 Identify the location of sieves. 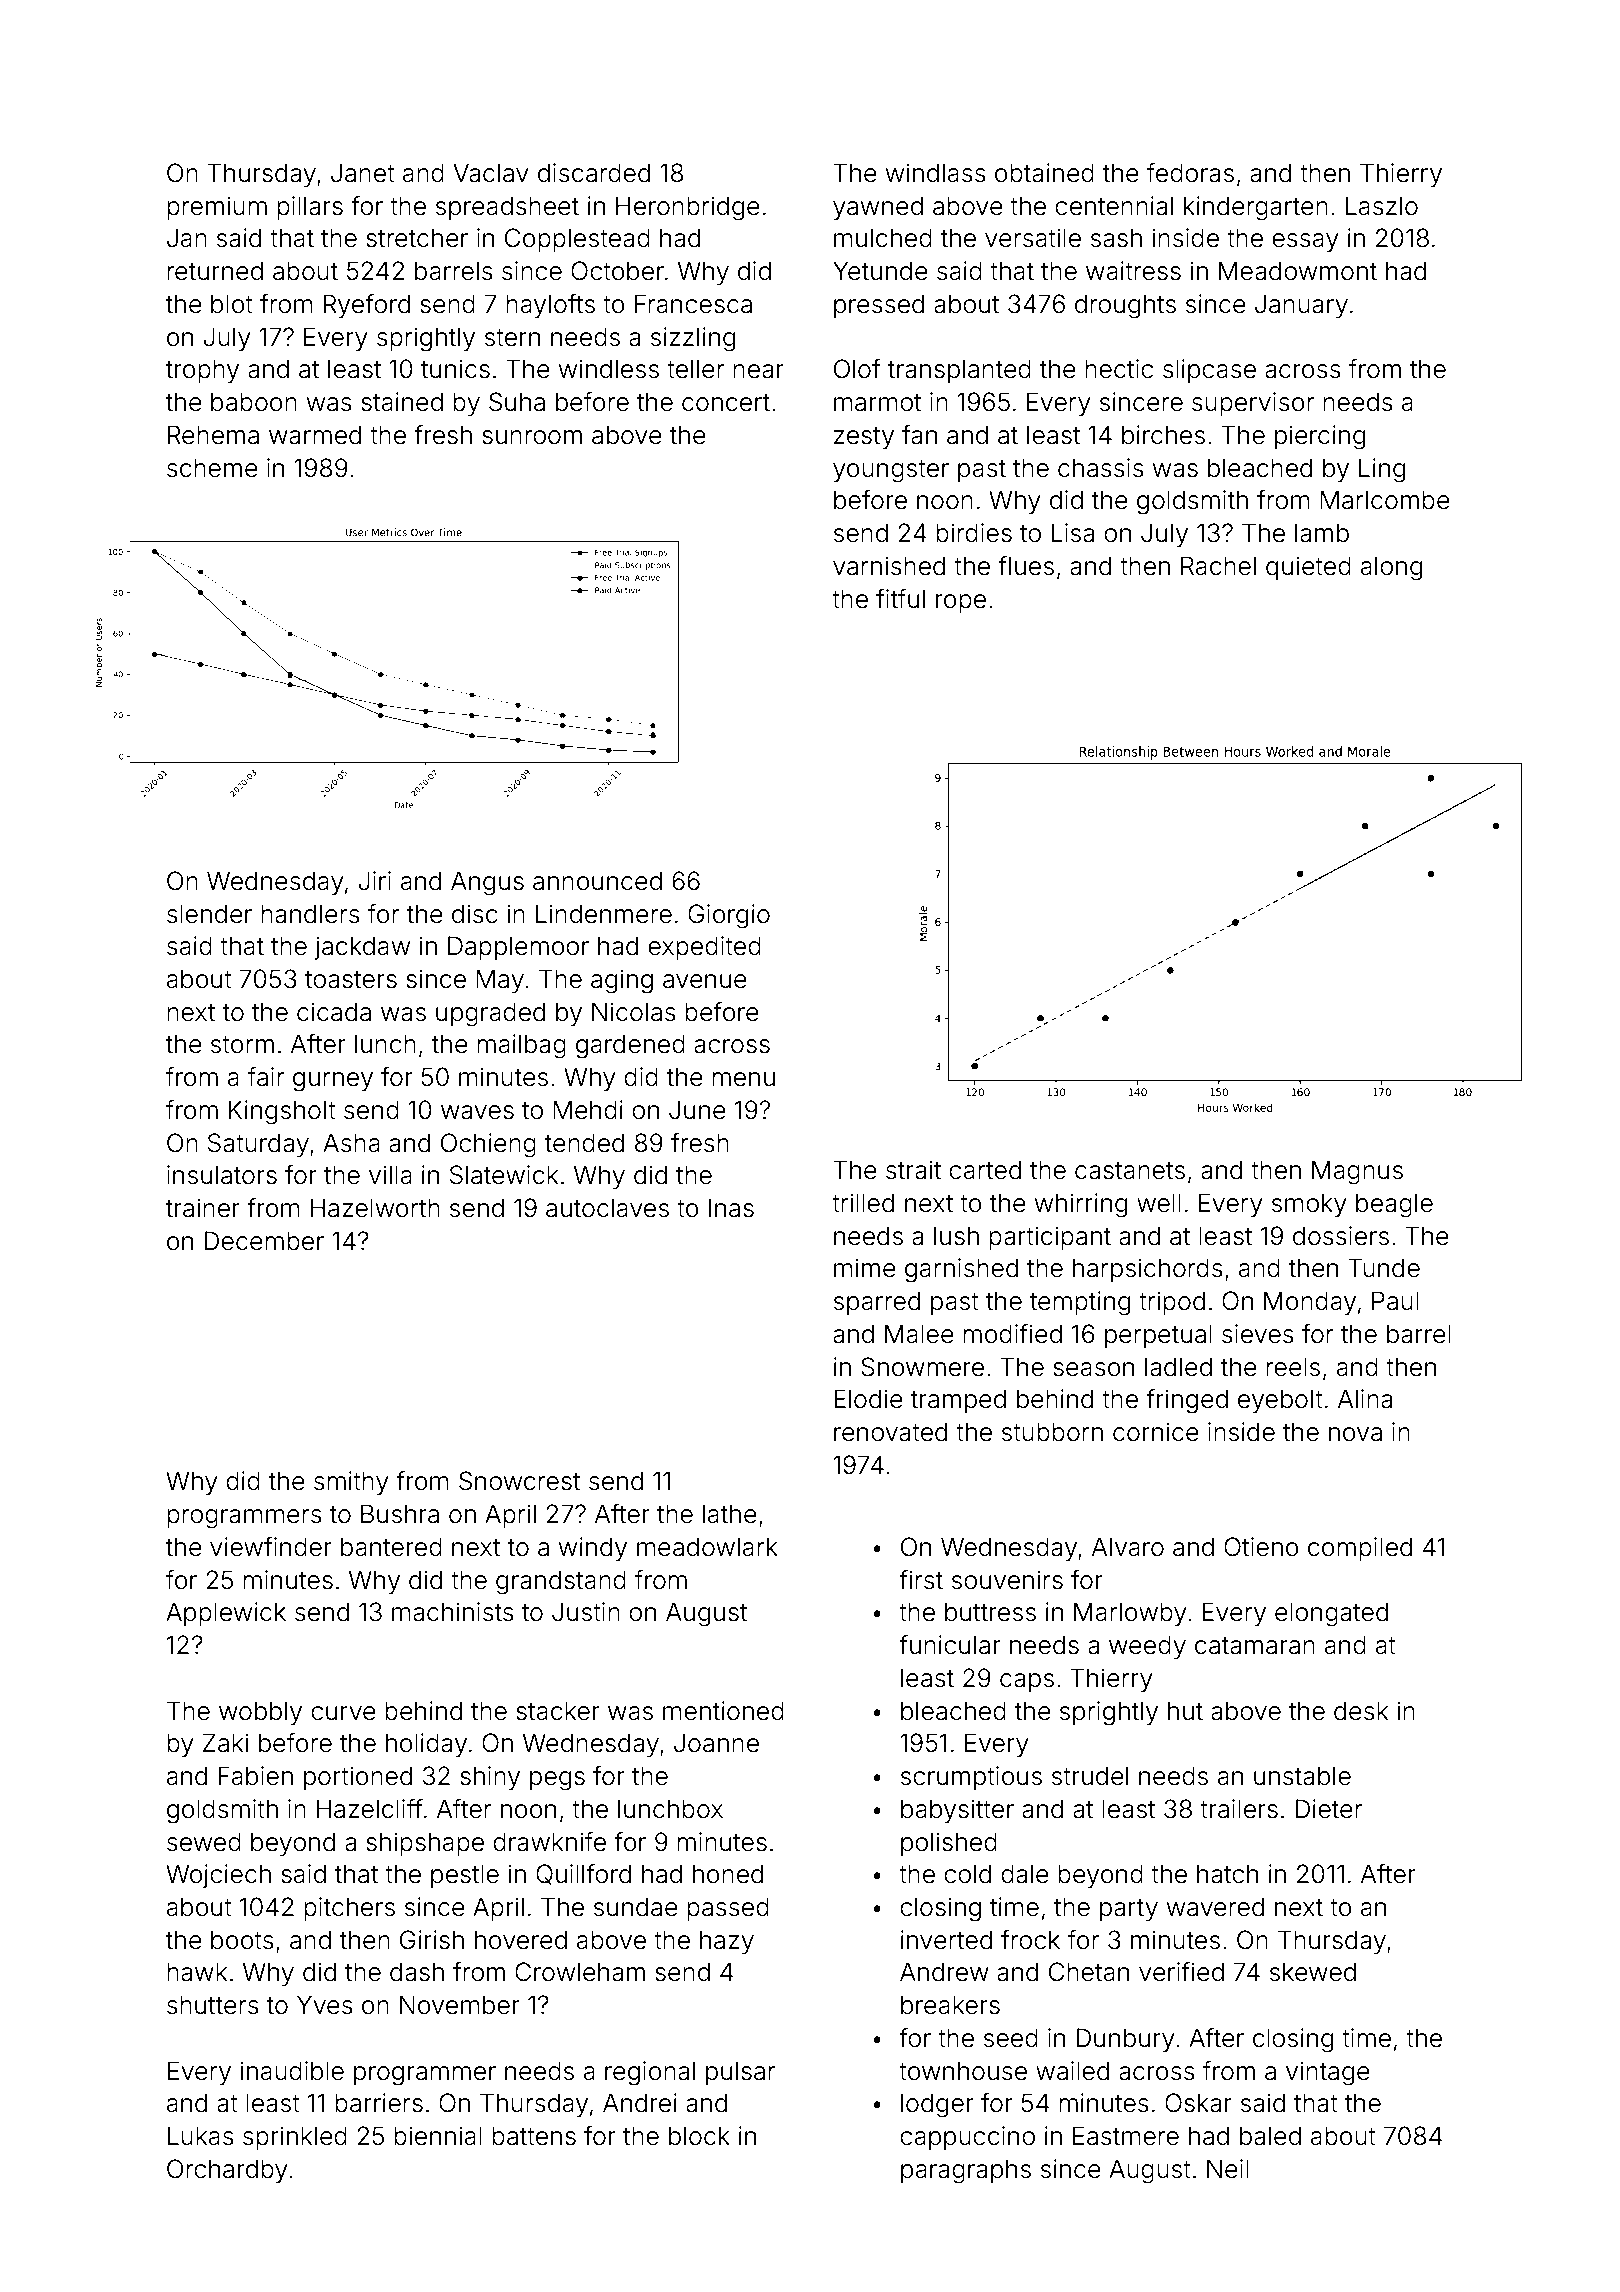
(1258, 1334).
